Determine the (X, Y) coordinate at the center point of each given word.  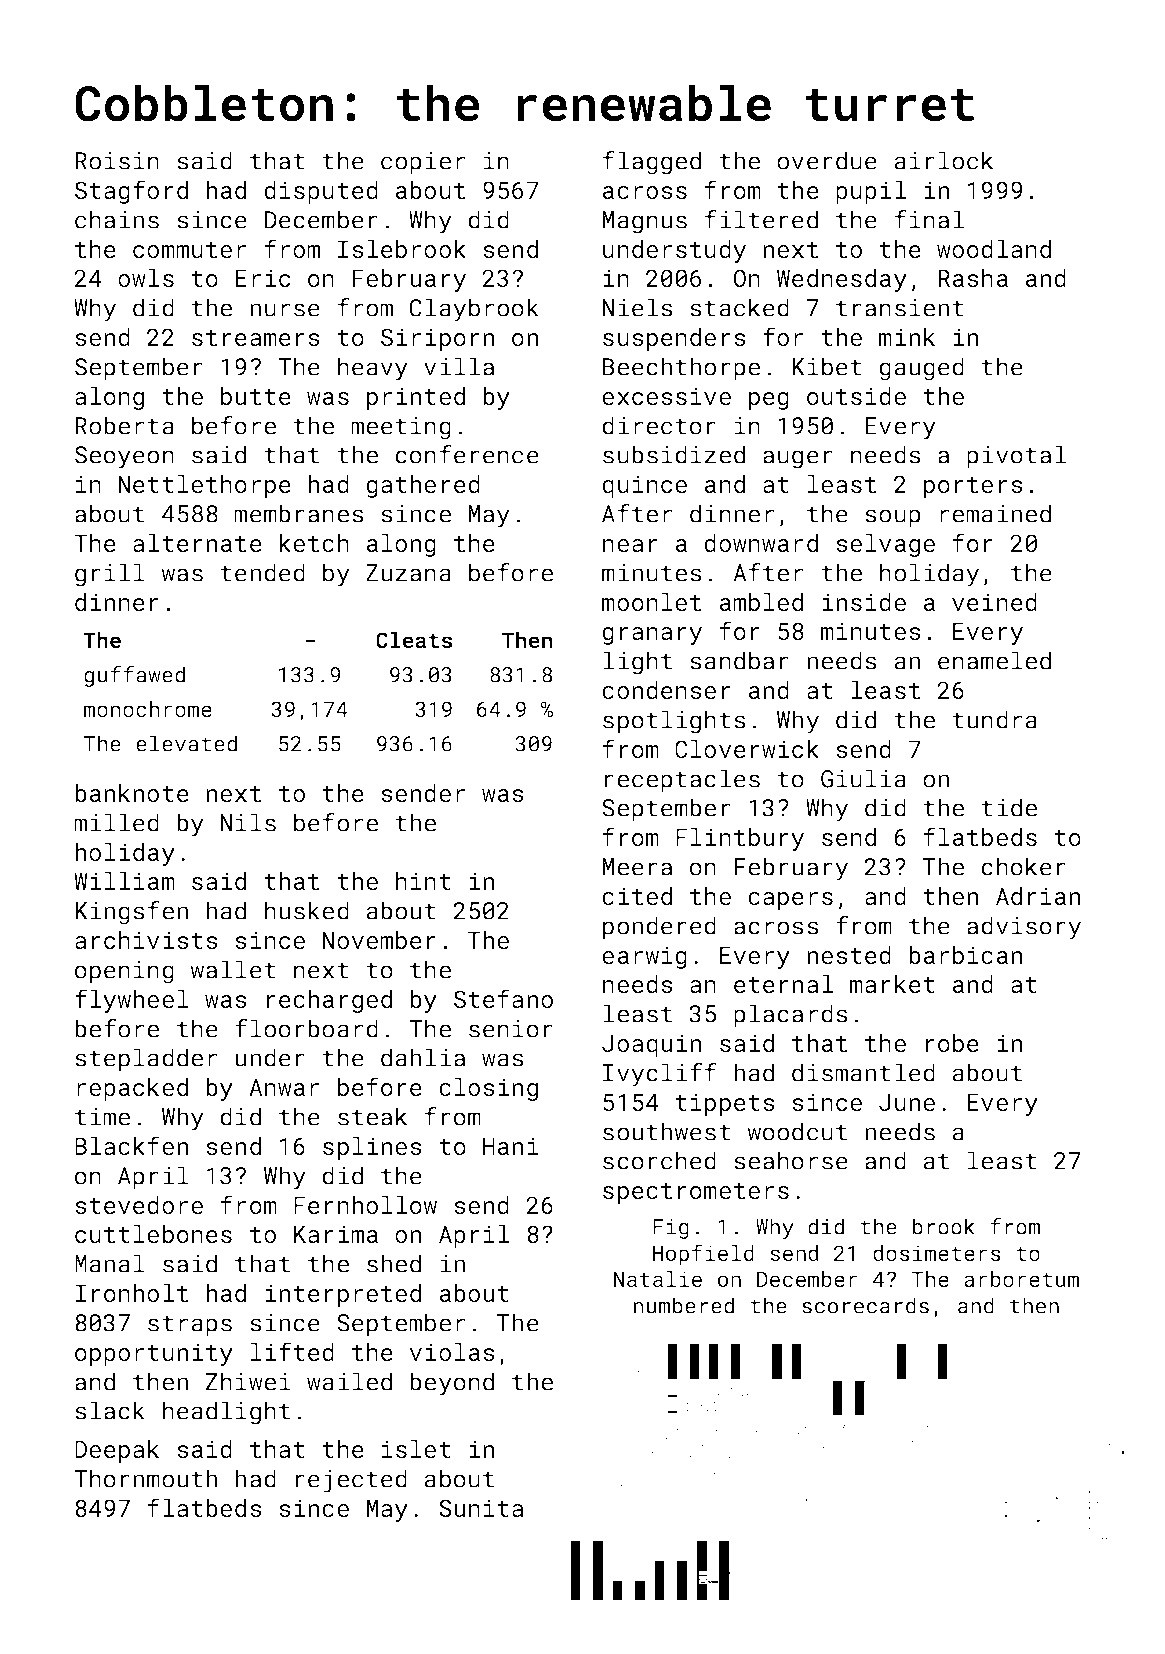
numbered (684, 1305)
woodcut (797, 1131)
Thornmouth (145, 1478)
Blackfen (131, 1145)
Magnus (645, 222)
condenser (666, 690)
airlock (944, 160)
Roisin (117, 161)
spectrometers (696, 1193)
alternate (197, 543)
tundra (994, 719)
